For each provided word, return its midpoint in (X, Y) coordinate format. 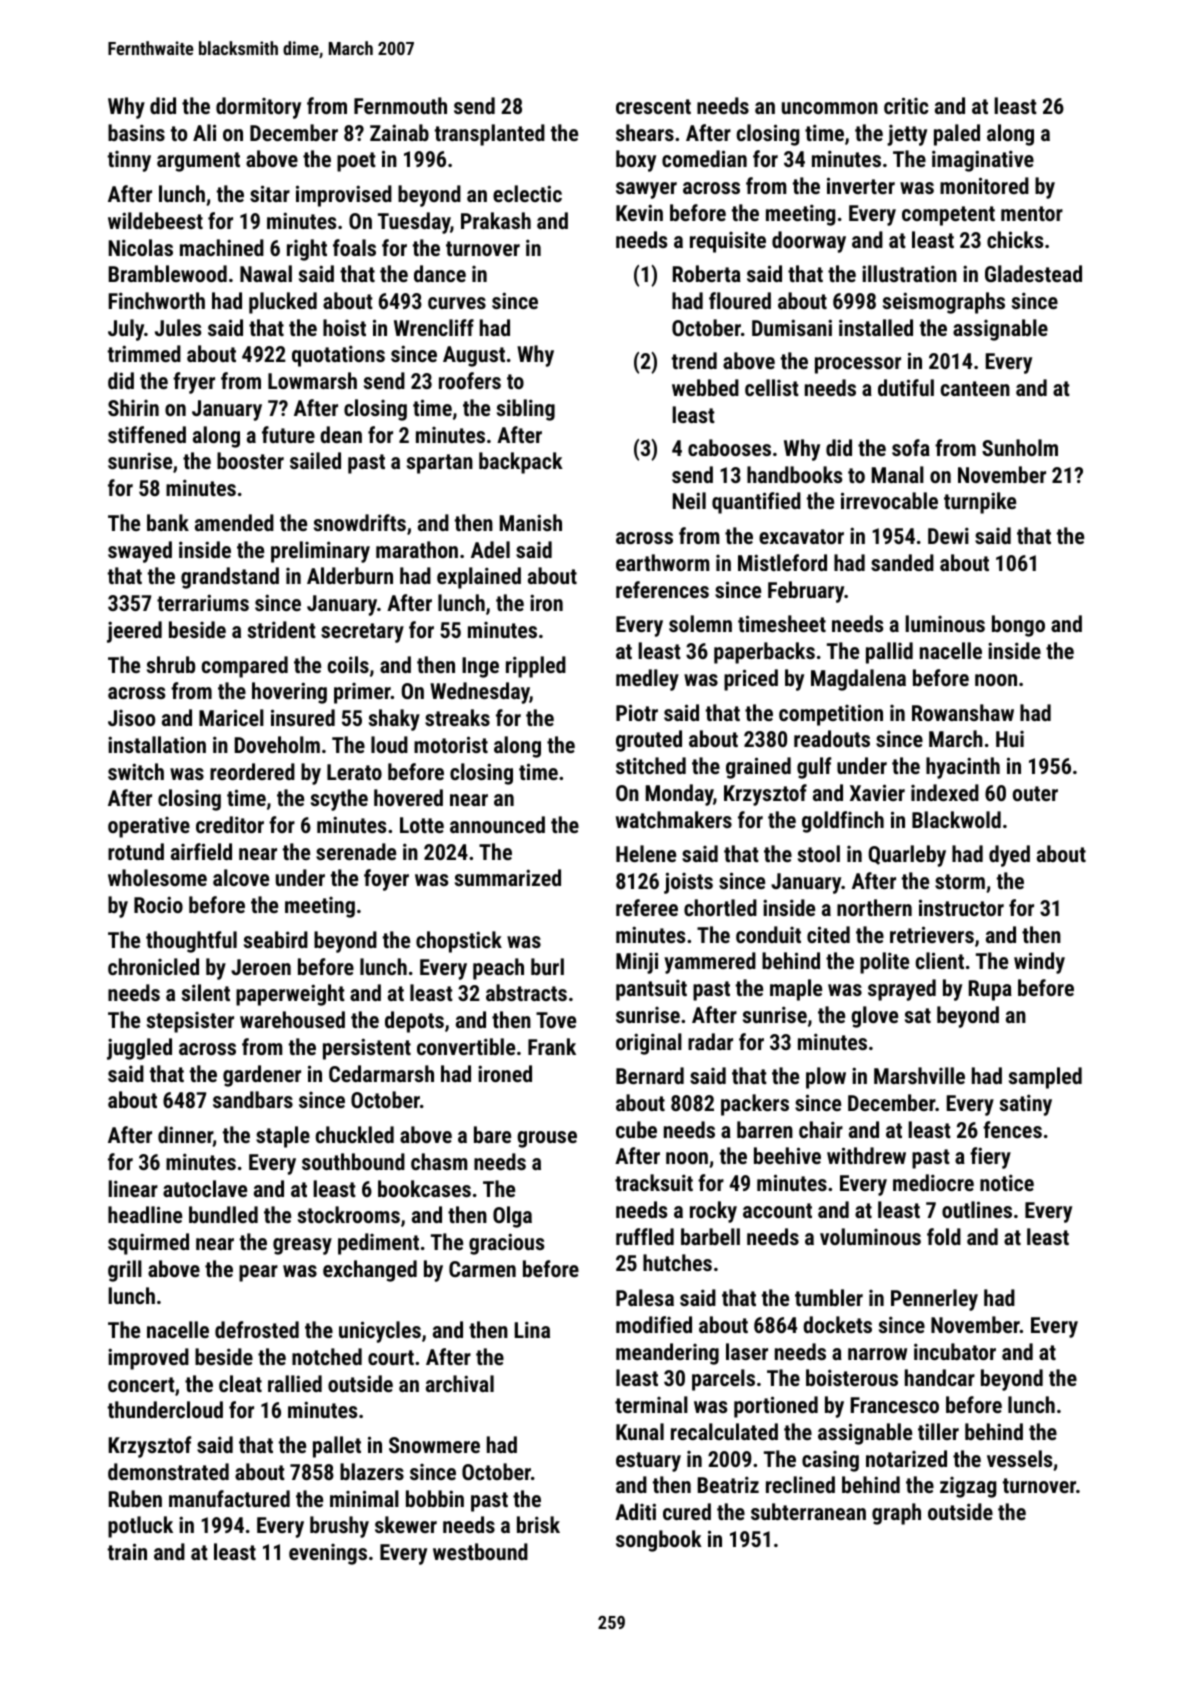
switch (136, 771)
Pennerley (934, 1300)
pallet (337, 1447)
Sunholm (1020, 447)
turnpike (980, 503)
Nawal (266, 273)
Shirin (133, 407)
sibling (526, 410)
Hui (1010, 739)
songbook (659, 1541)
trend (694, 360)
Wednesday (480, 693)
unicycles (380, 1332)
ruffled (645, 1236)
